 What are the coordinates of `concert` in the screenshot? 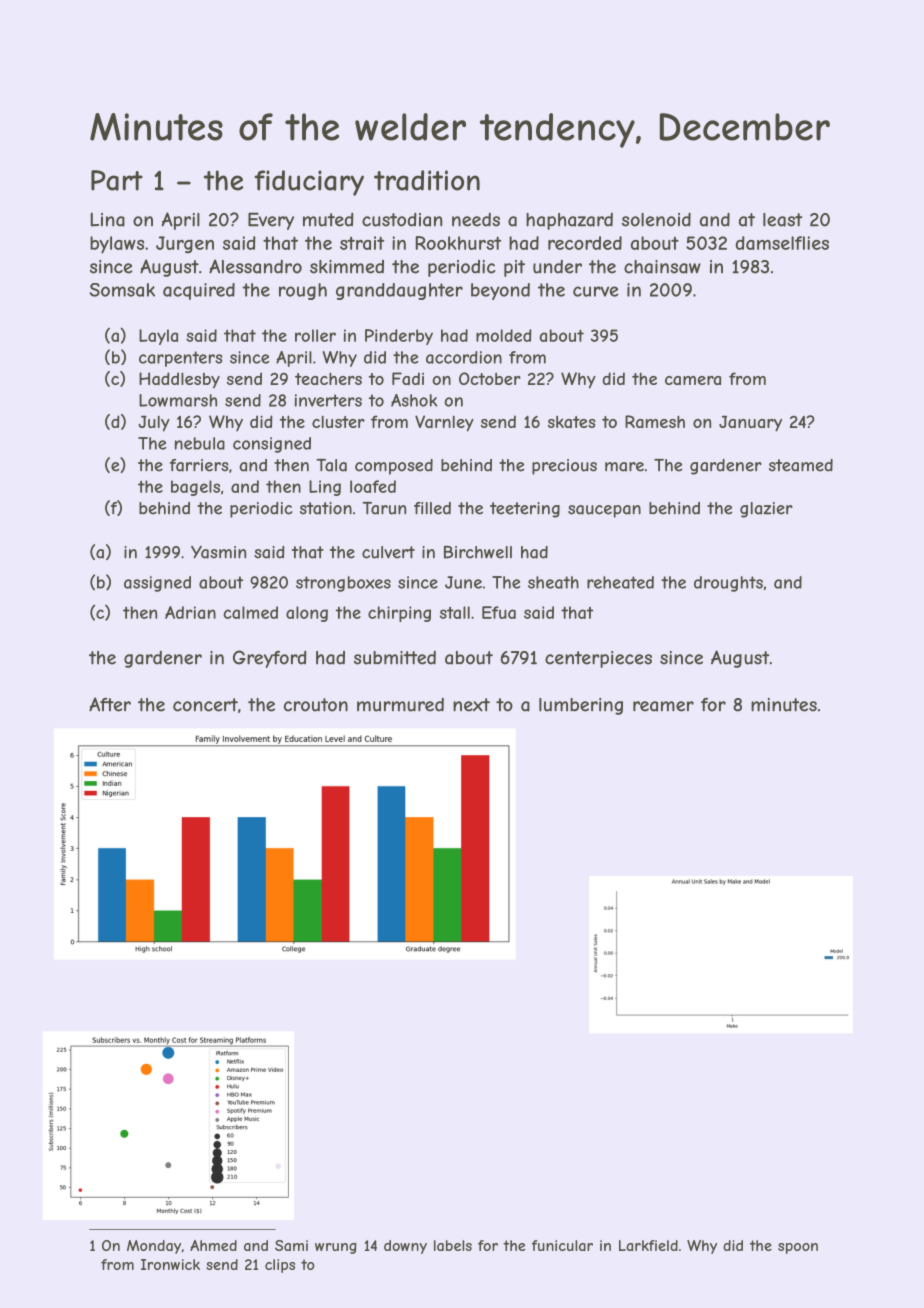 It's located at (205, 705).
